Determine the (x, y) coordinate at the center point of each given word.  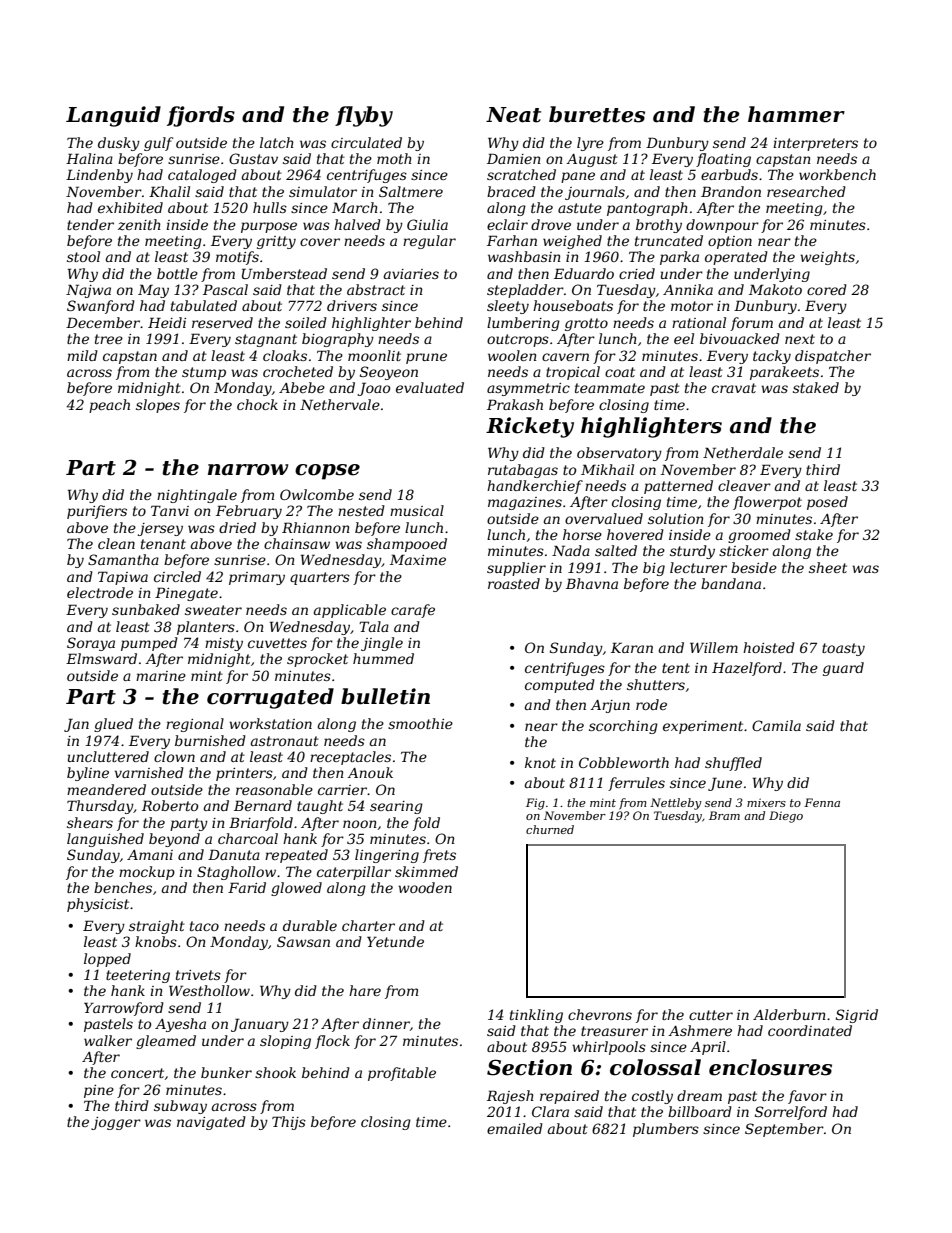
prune (426, 358)
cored (827, 289)
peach (109, 406)
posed (827, 503)
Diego (786, 817)
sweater (213, 610)
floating (723, 160)
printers (244, 774)
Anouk (370, 772)
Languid (113, 116)
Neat (513, 115)
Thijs (289, 1123)
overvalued (604, 518)
